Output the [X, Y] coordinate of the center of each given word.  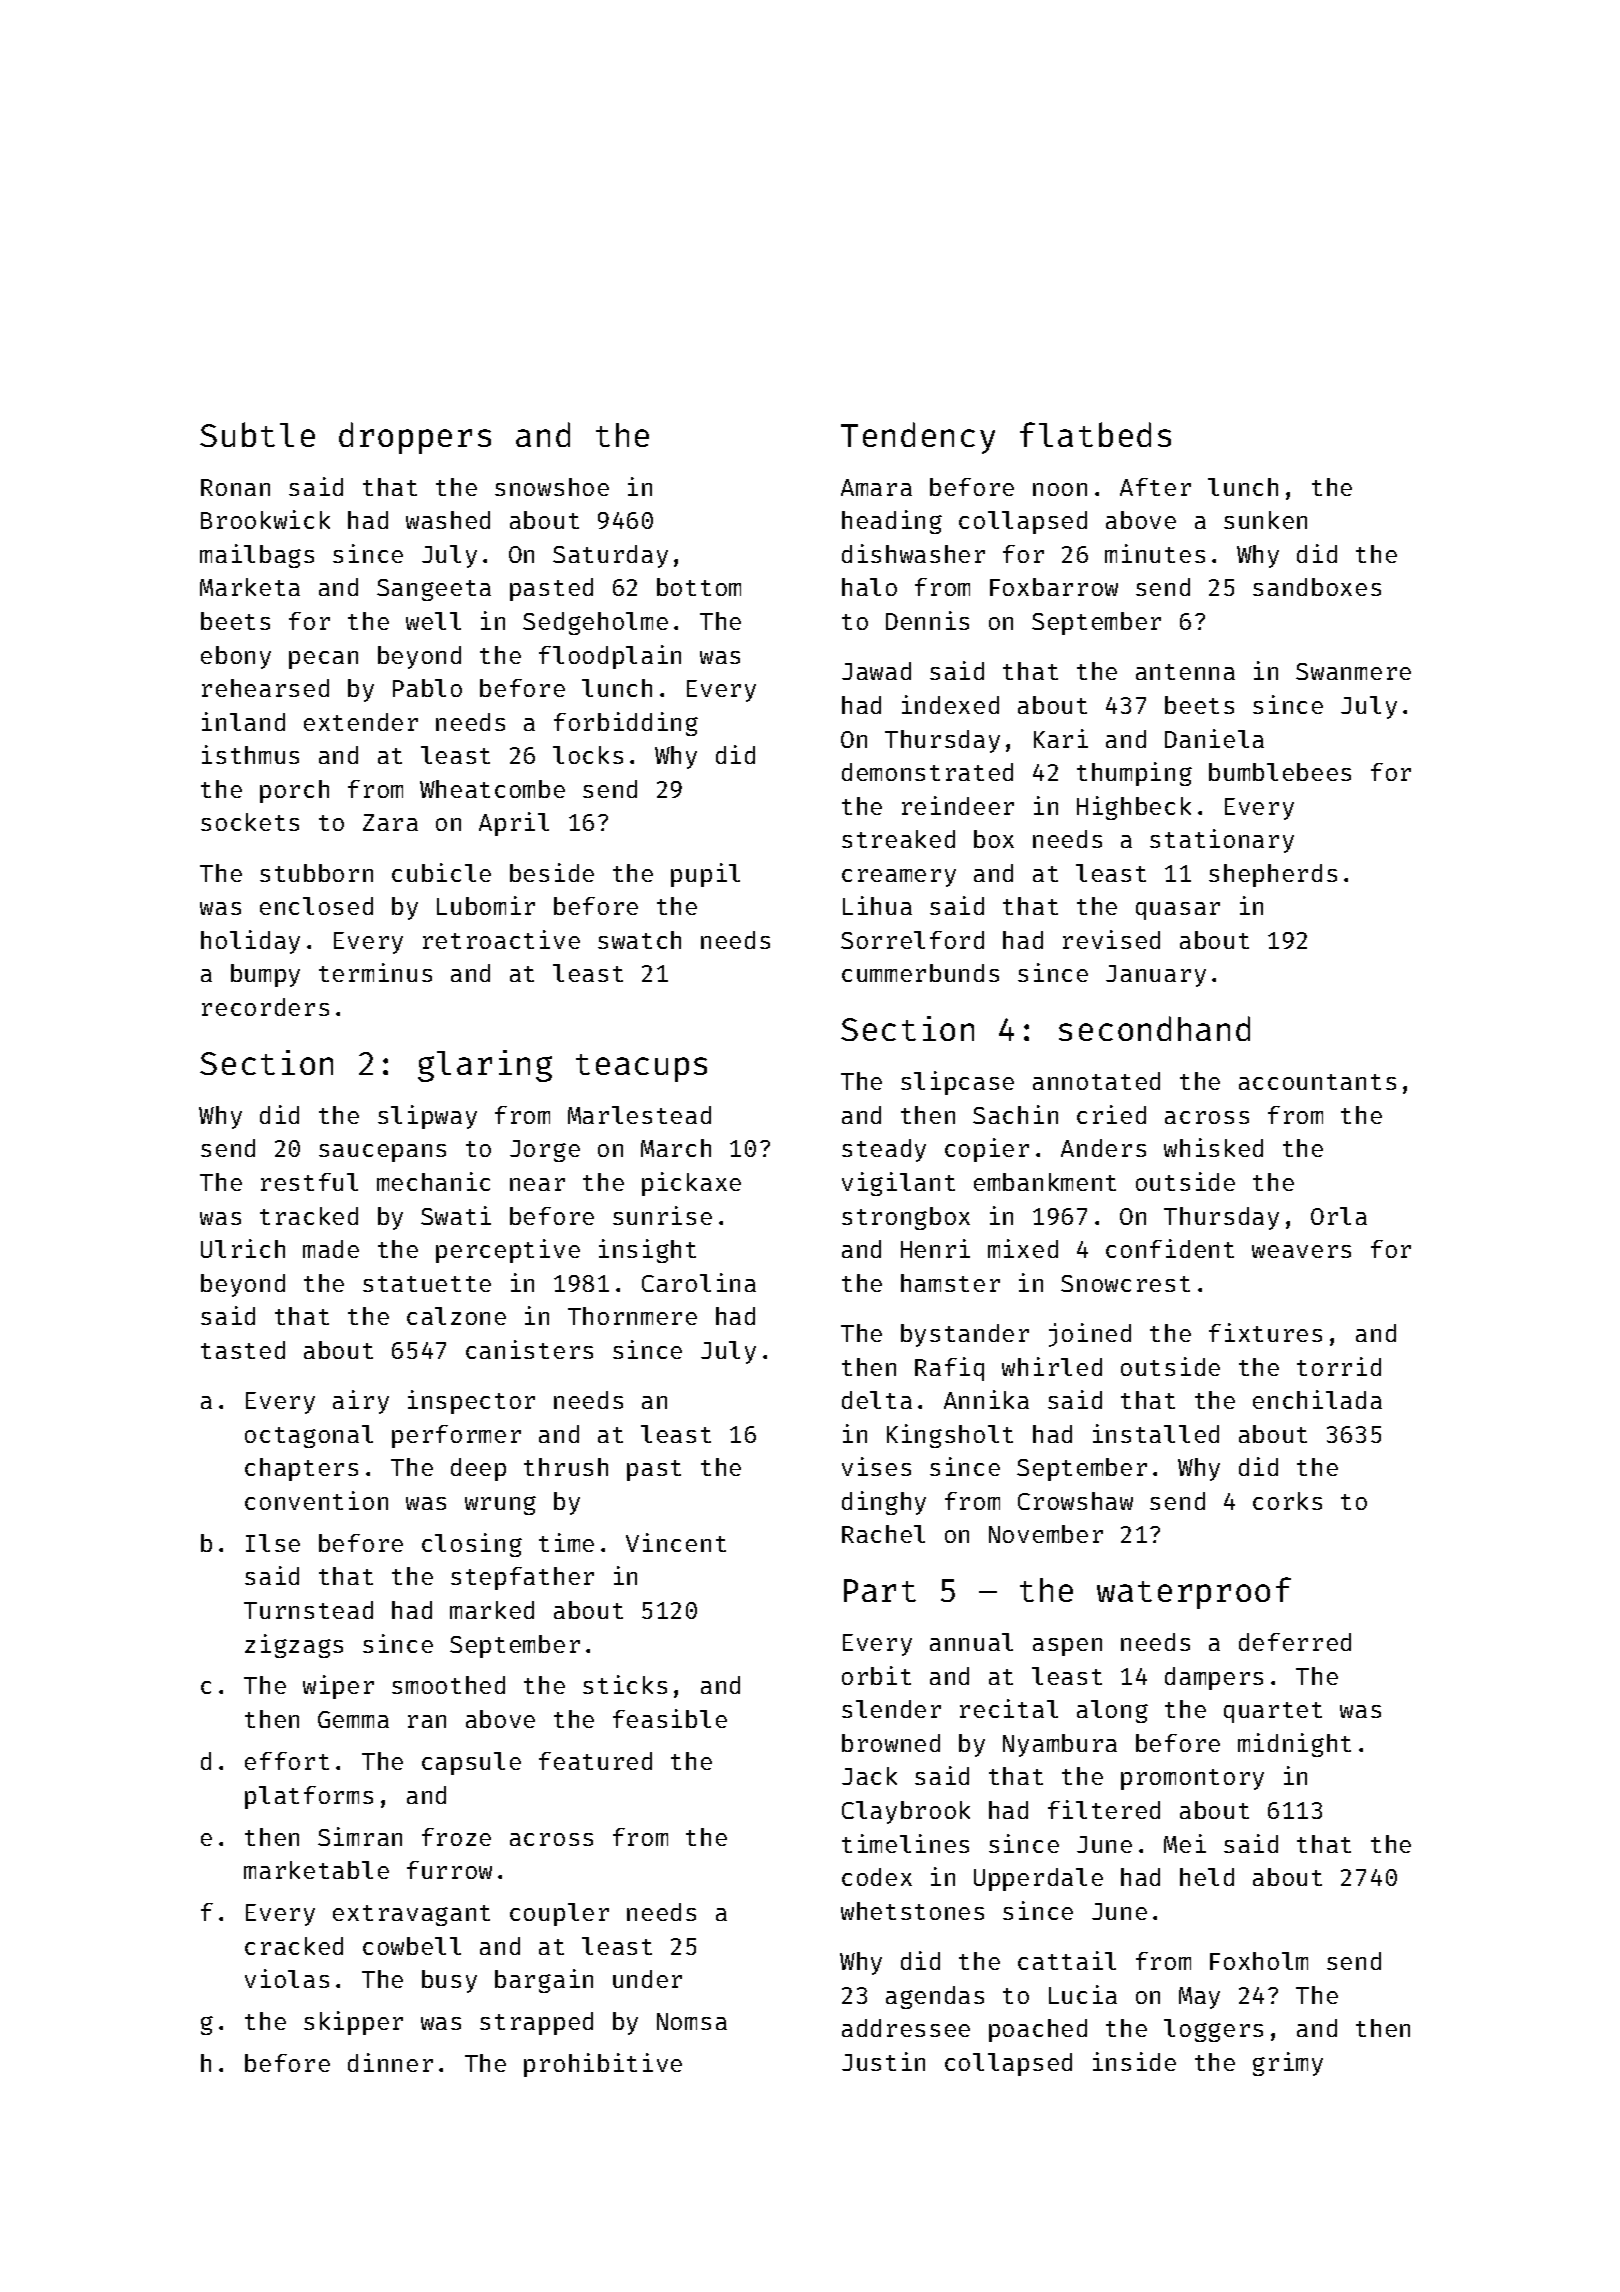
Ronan [235, 487]
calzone [456, 1316]
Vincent [676, 1542]
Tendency [918, 438]
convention [316, 1500]
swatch [639, 940]
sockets [250, 822]
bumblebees [1280, 772]
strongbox [906, 1218]
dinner [390, 2062]
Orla [1339, 1216]
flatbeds [1095, 434]
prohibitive [603, 2065]
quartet [1273, 1712]
